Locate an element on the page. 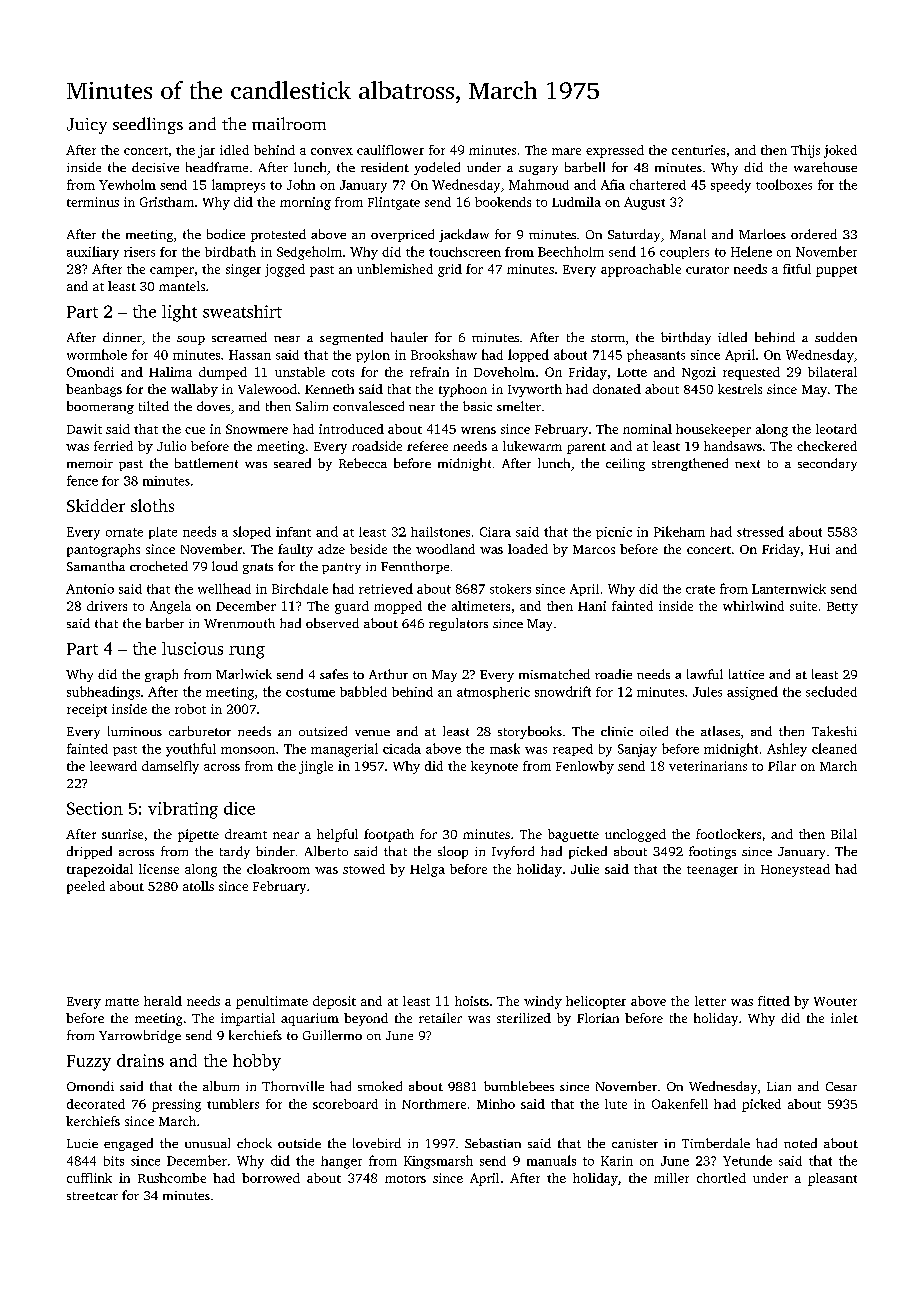  Rushcombe is located at coordinates (172, 1178).
